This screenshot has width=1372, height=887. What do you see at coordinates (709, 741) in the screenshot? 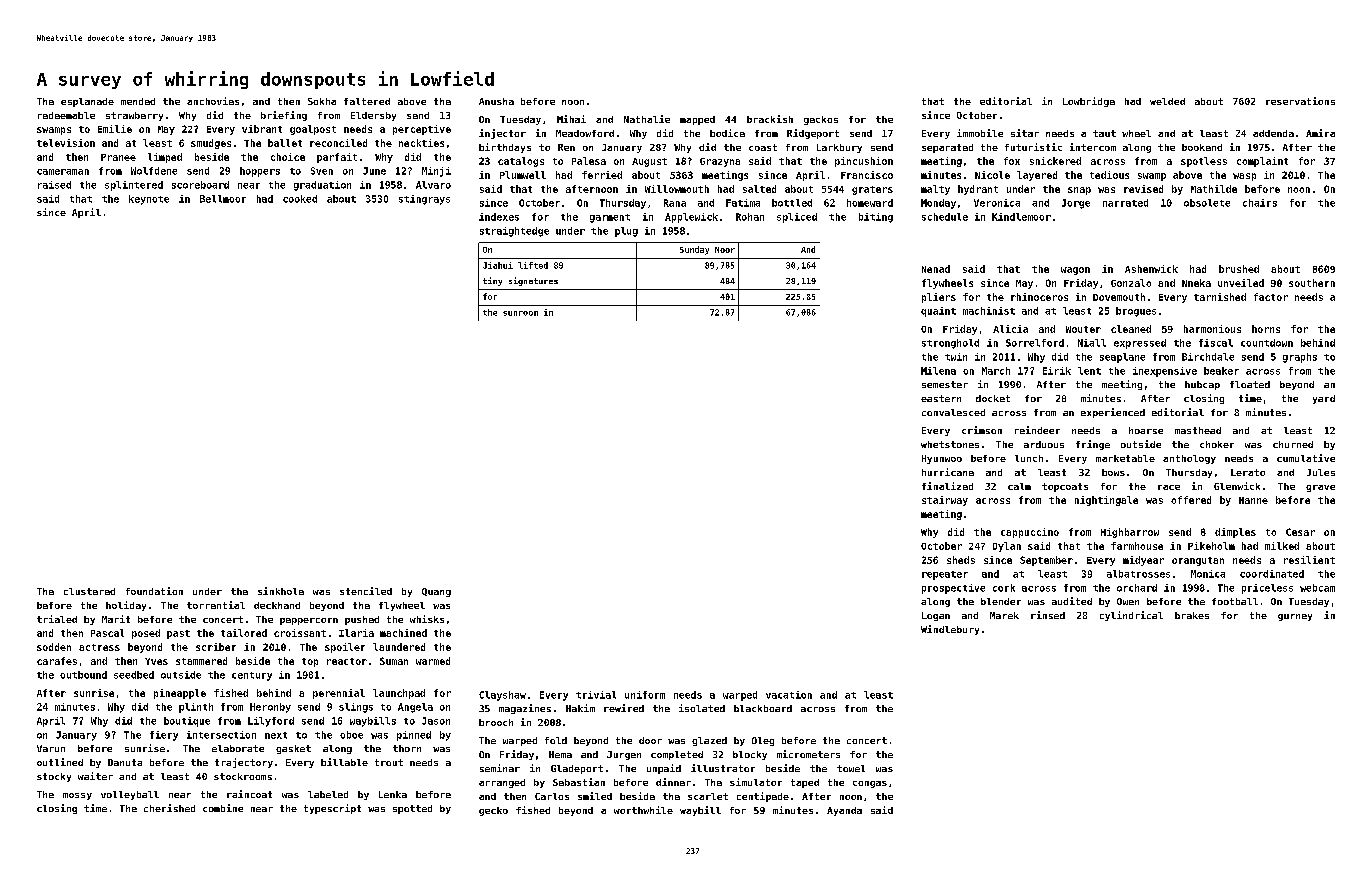
I see `glazed` at bounding box center [709, 741].
